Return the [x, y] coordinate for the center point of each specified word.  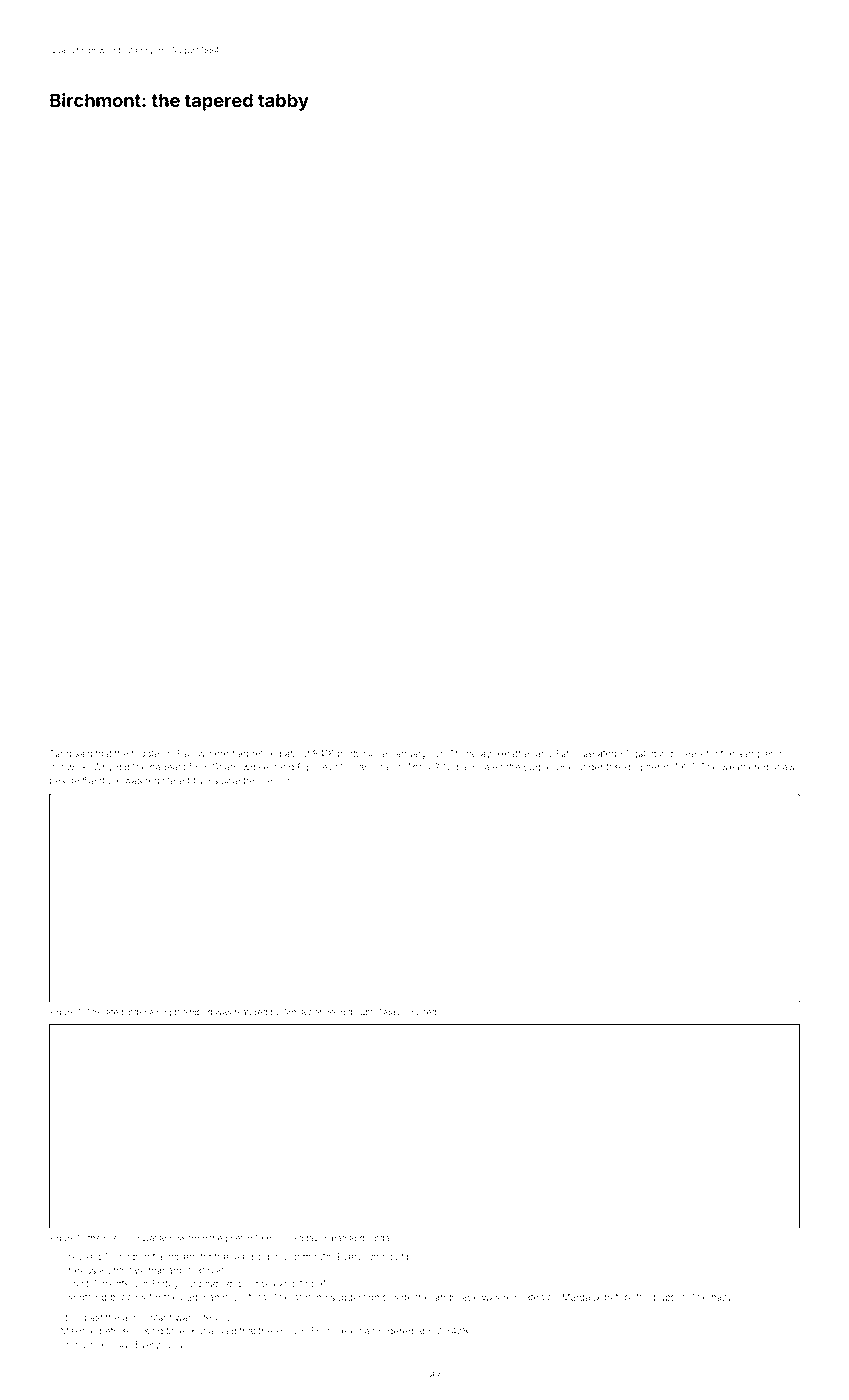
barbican [200, 1297]
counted [420, 1012]
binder [134, 1012]
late [111, 1012]
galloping [653, 755]
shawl [785, 767]
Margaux [582, 1298]
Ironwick [68, 767]
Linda [378, 1238]
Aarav [389, 1012]
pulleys [322, 767]
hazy [722, 1298]
